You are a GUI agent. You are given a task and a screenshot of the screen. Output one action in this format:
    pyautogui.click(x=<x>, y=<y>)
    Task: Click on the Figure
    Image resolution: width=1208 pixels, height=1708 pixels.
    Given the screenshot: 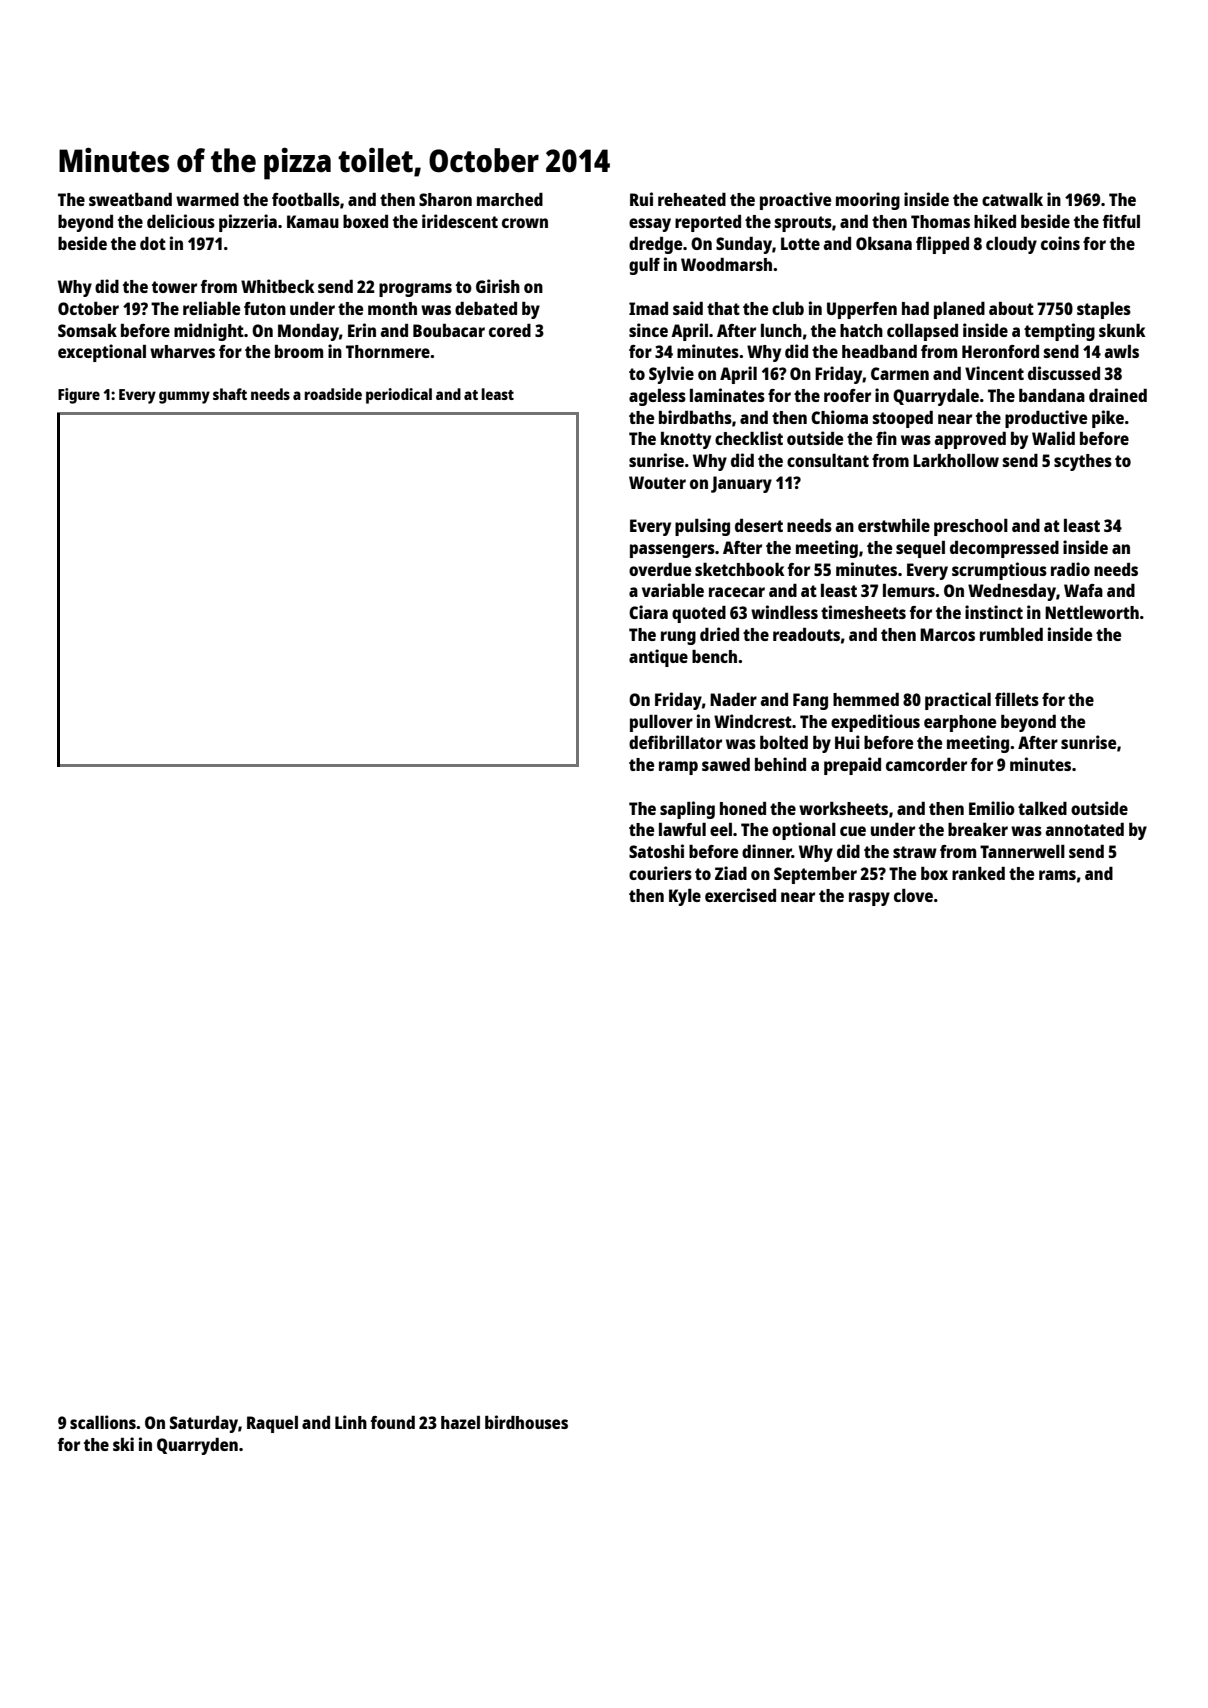 What is the action you would take?
    pyautogui.click(x=79, y=396)
